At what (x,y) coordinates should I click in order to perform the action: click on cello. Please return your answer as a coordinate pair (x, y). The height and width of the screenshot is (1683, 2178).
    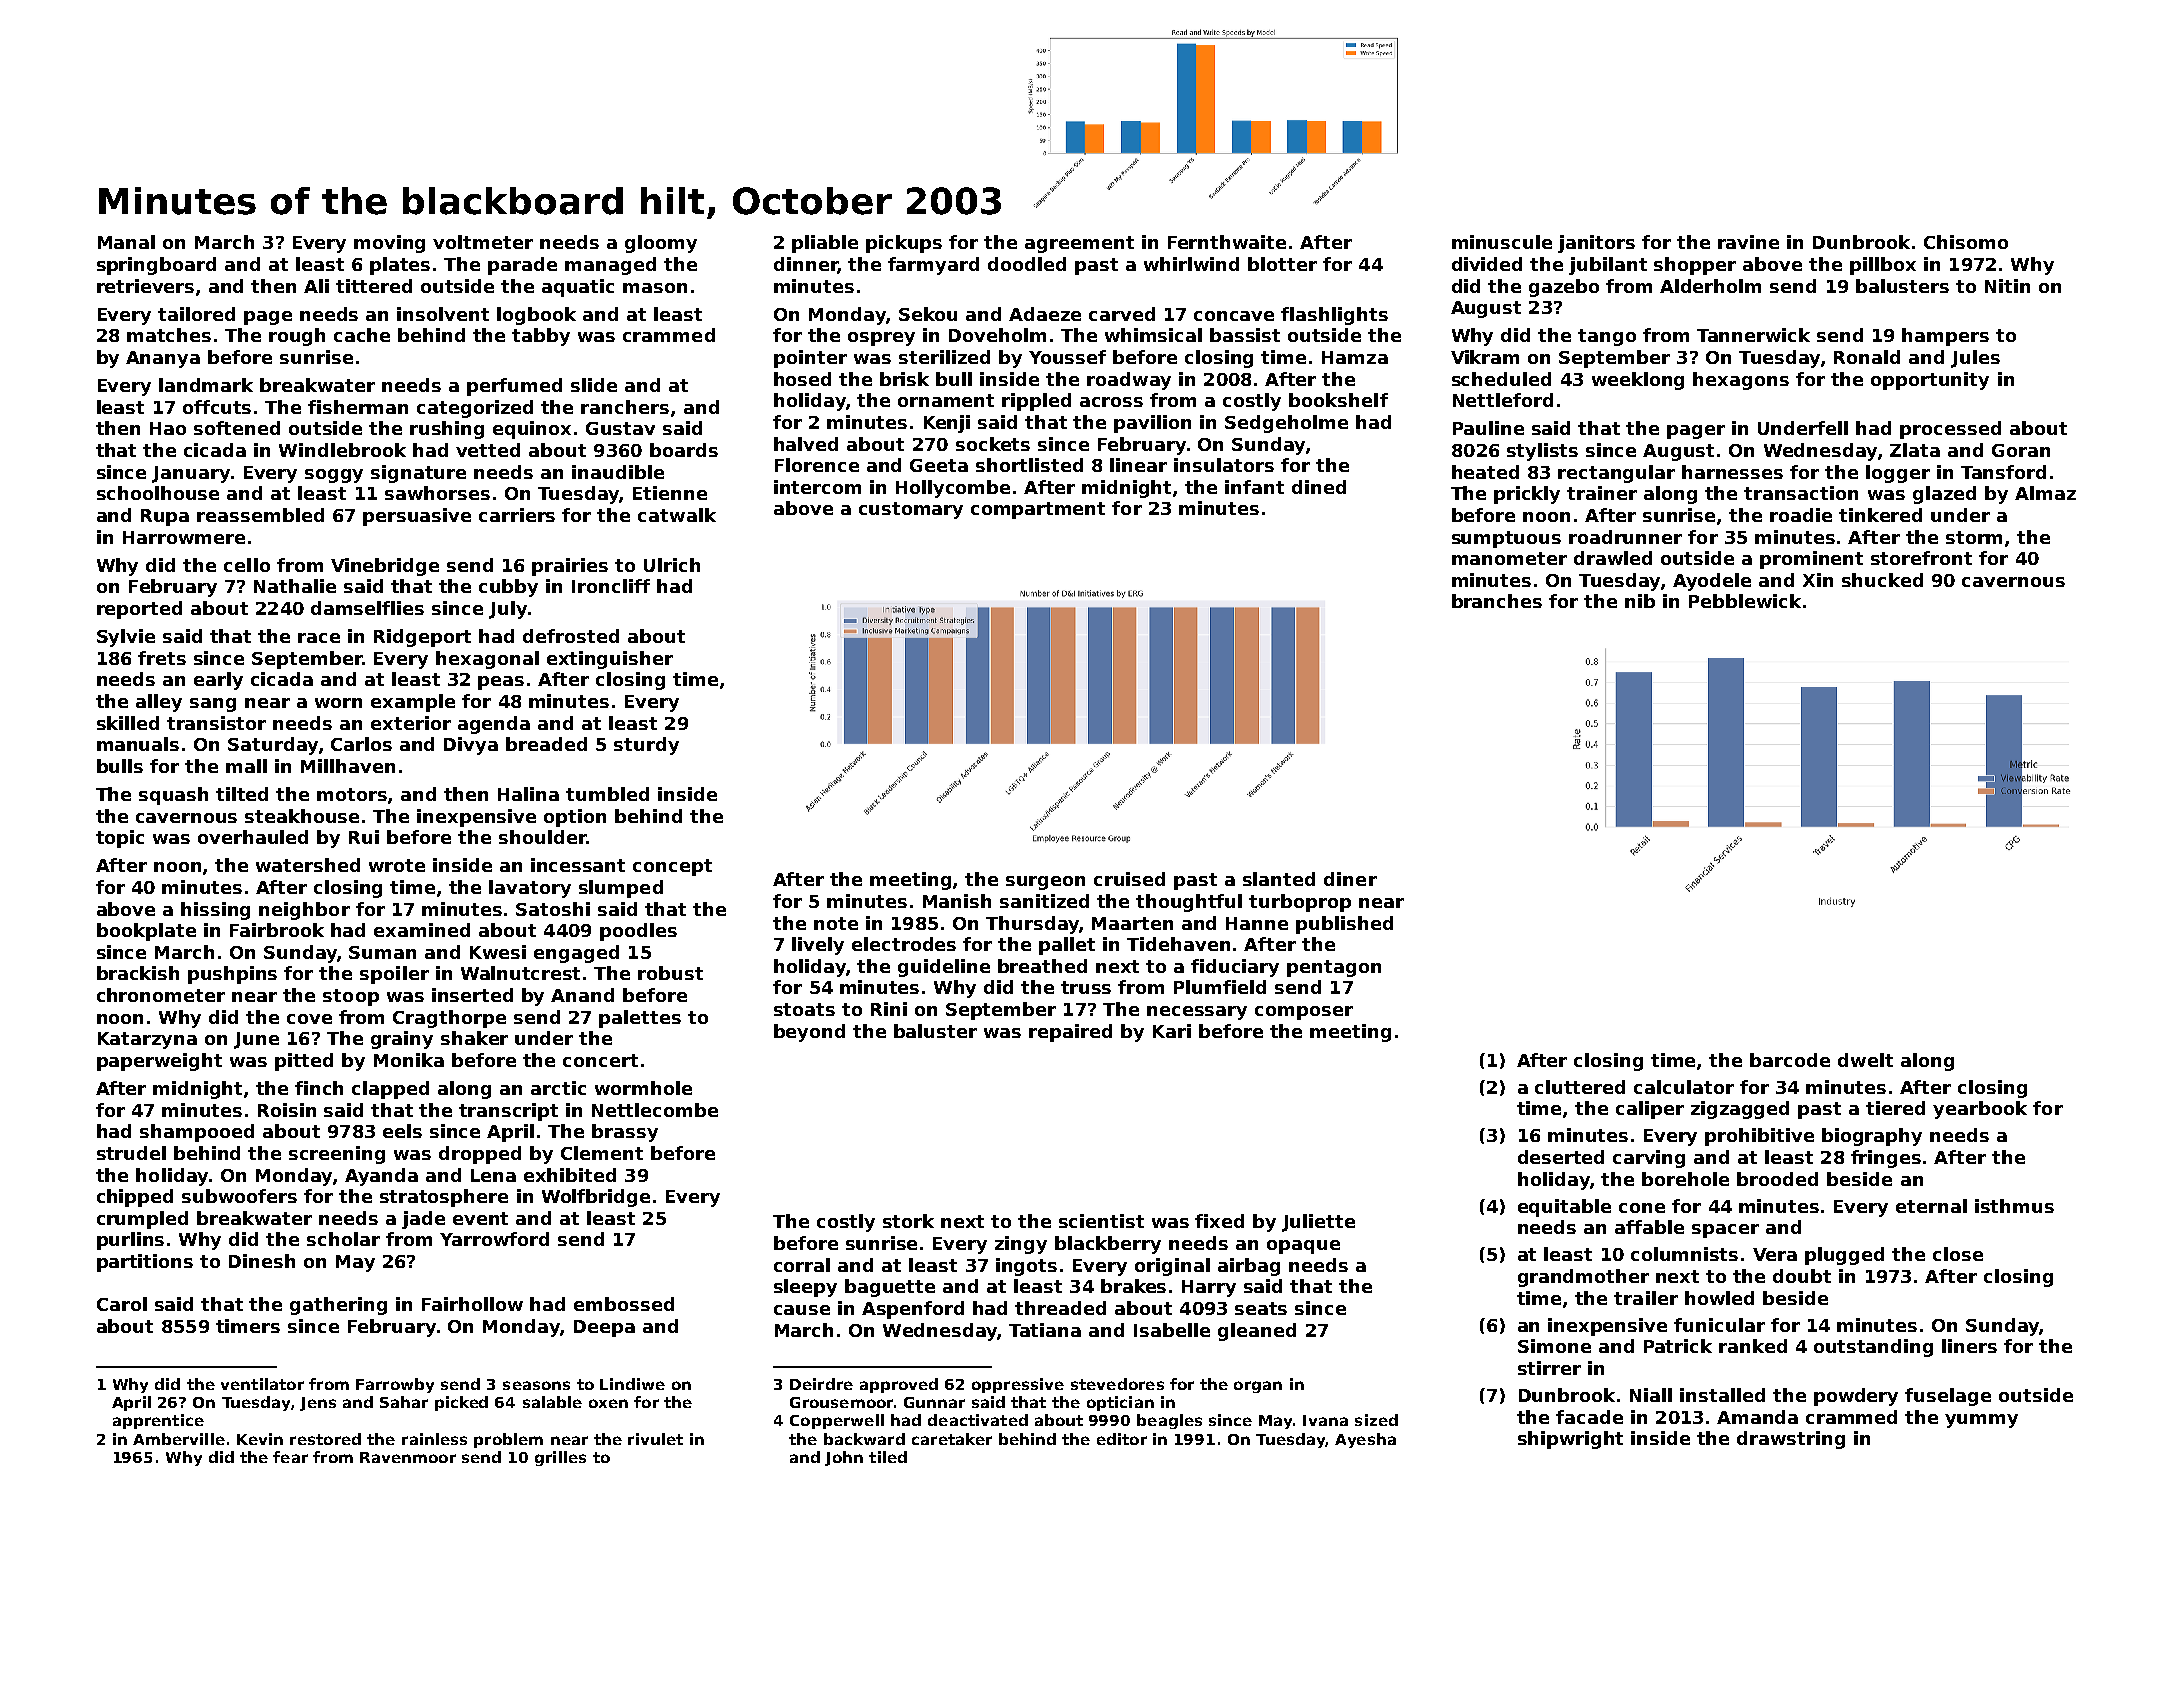
    Looking at the image, I should click on (247, 565).
